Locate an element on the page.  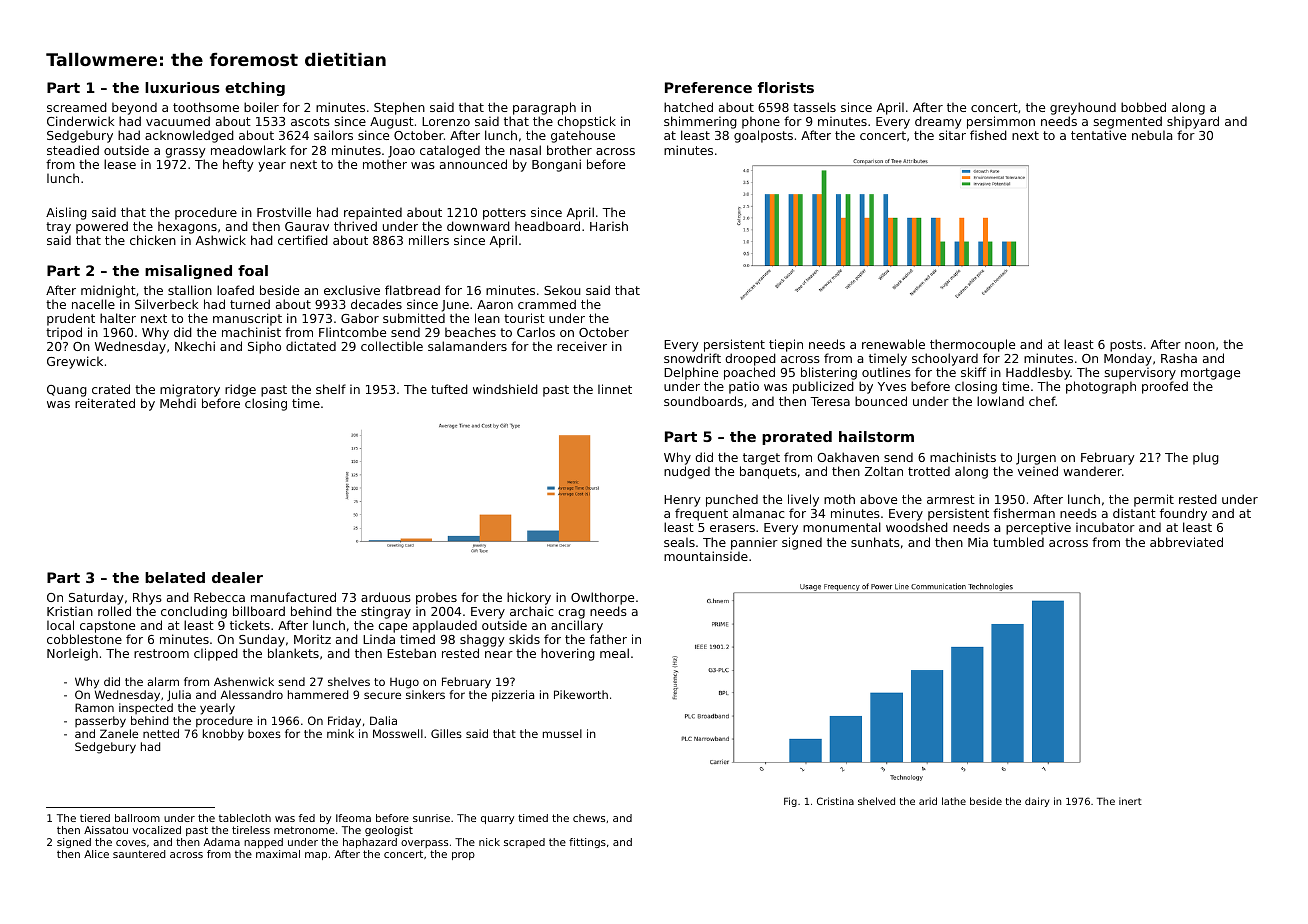
greyhound is located at coordinates (1083, 108).
